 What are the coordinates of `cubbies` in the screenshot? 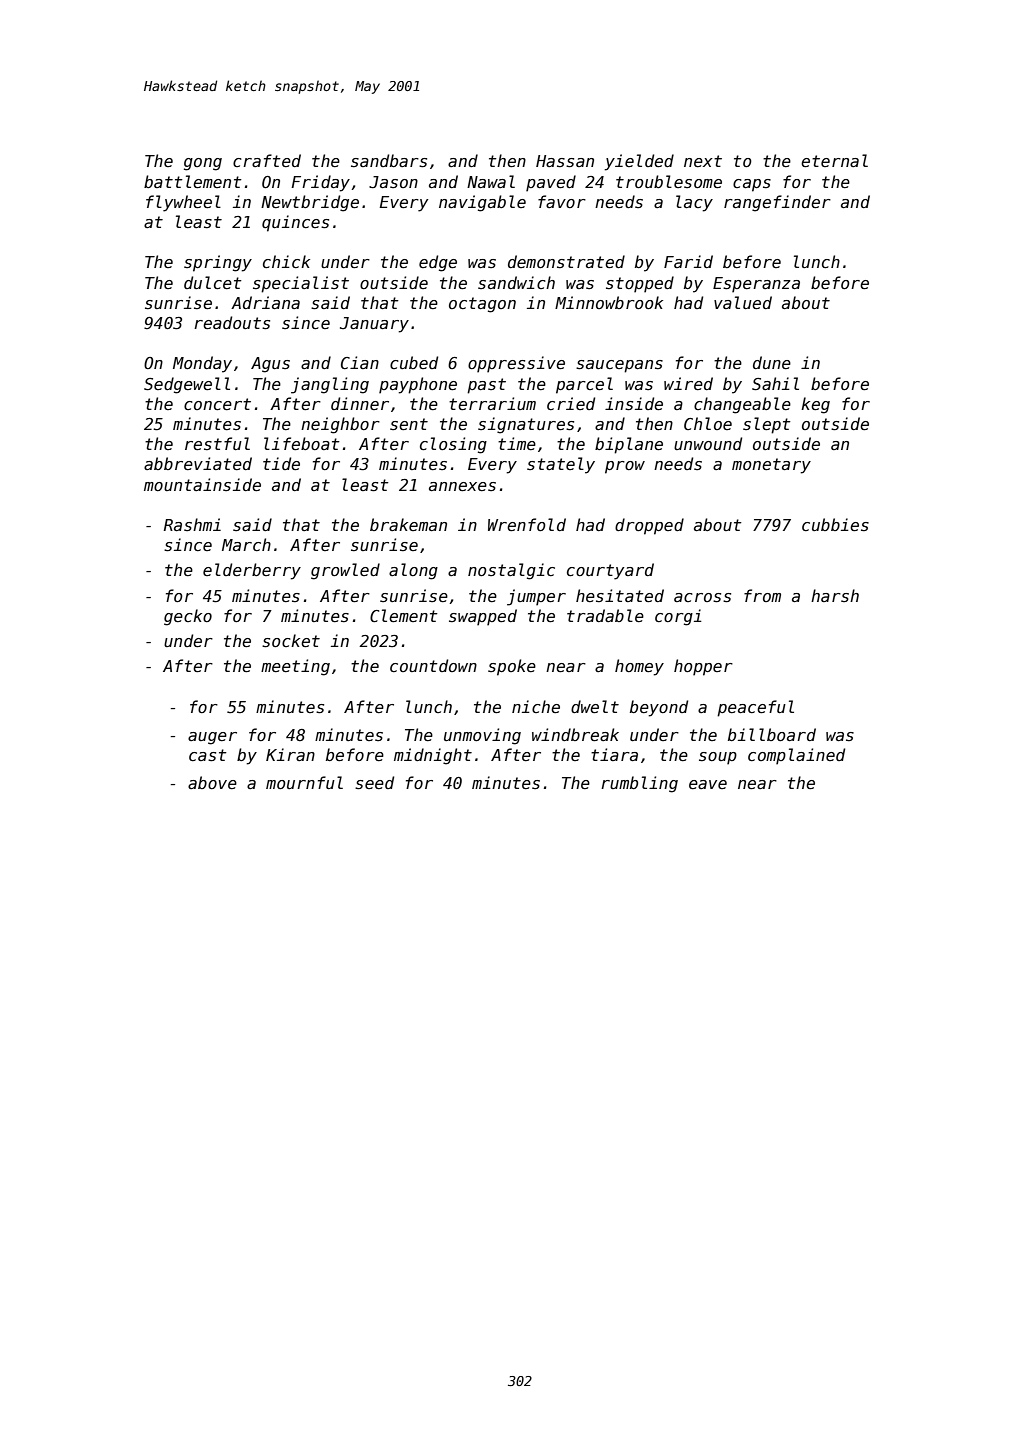 It's located at (835, 524).
